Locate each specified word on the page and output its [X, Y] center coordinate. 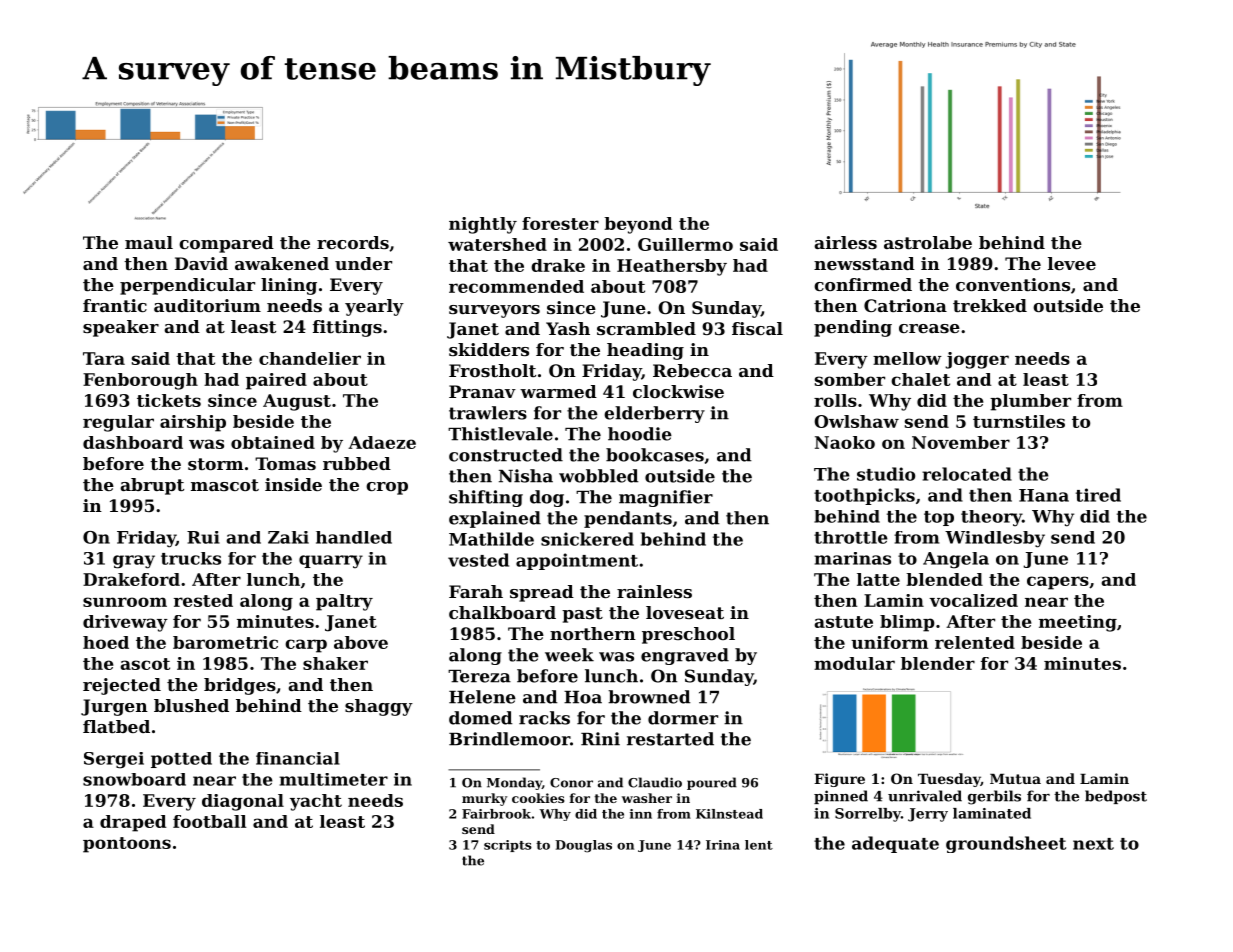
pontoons [127, 845]
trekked [990, 305]
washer [647, 798]
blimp [907, 623]
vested [478, 560]
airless [845, 242]
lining [289, 286]
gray [134, 562]
